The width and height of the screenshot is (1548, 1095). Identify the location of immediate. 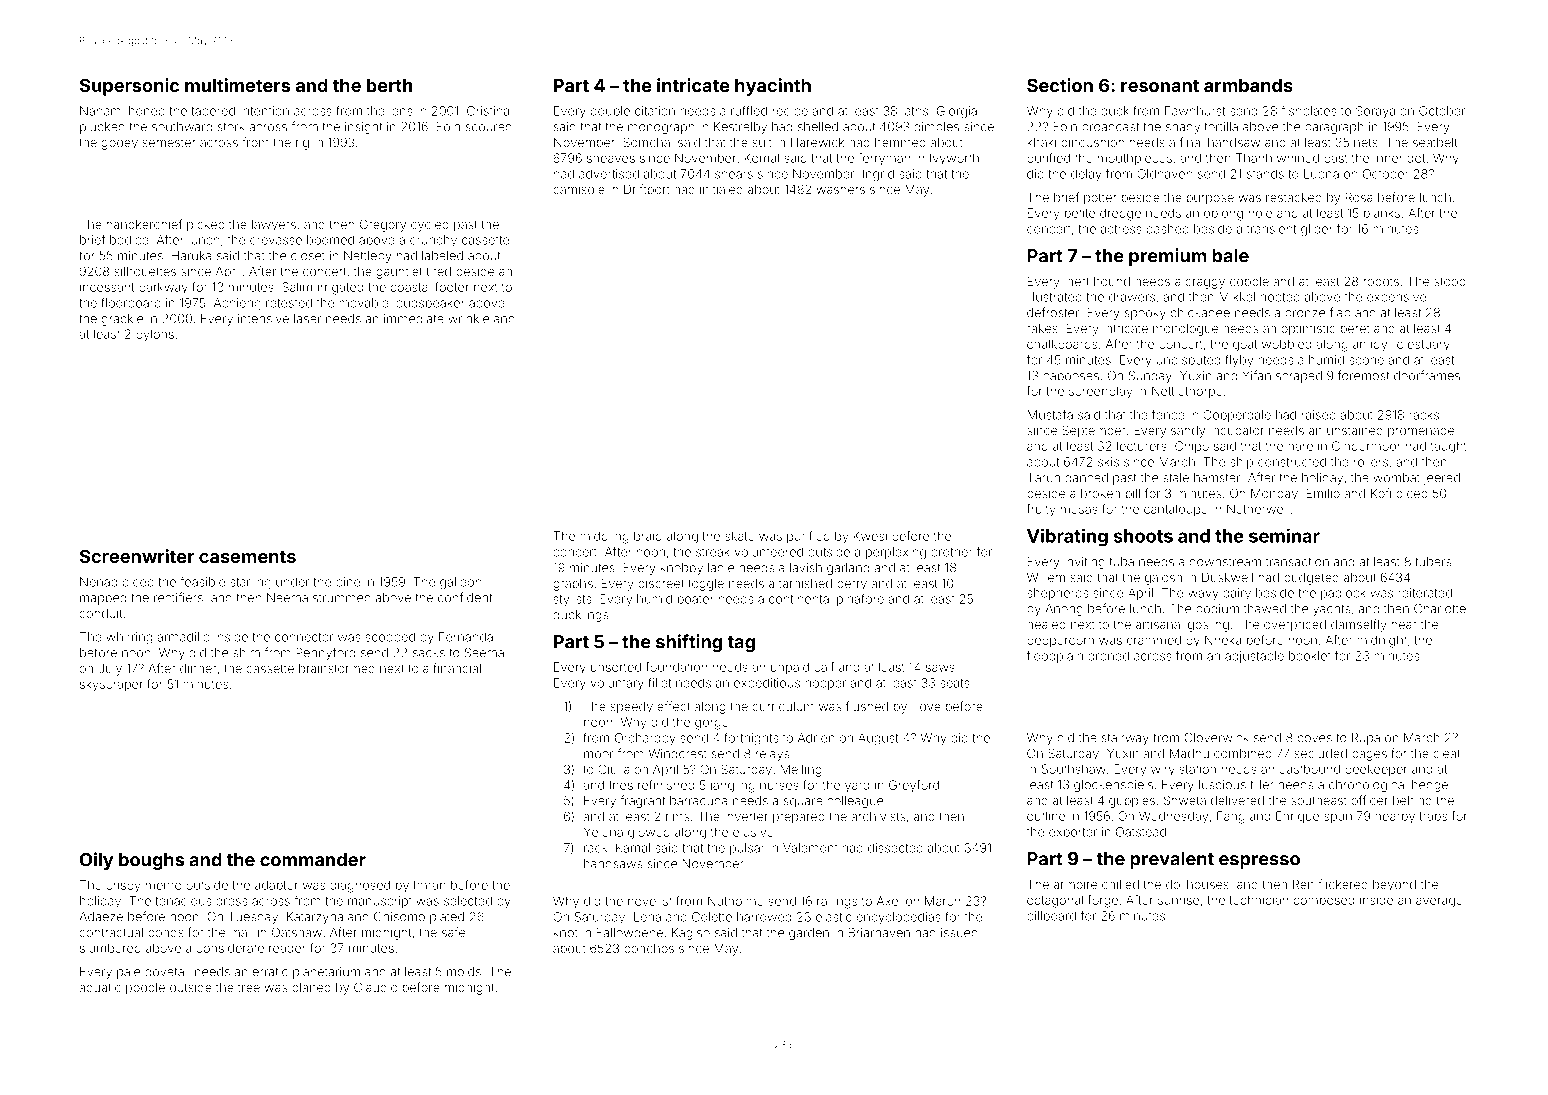
(414, 319).
